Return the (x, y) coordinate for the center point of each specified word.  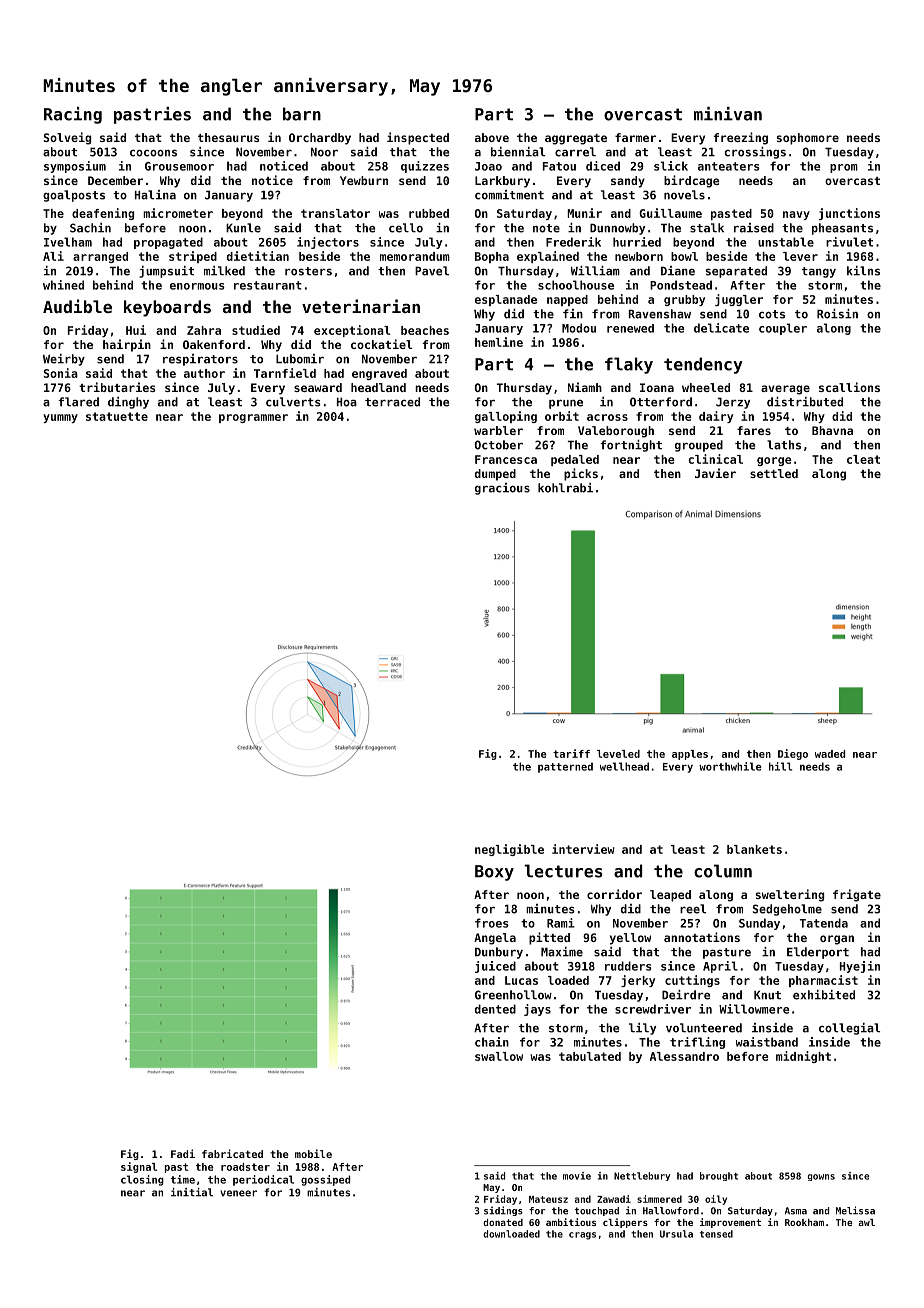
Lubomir (300, 359)
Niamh (585, 387)
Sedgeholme (787, 910)
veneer (238, 1193)
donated (503, 1222)
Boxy (494, 873)
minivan (728, 114)
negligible (509, 850)
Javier (715, 473)
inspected (418, 138)
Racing (73, 115)
